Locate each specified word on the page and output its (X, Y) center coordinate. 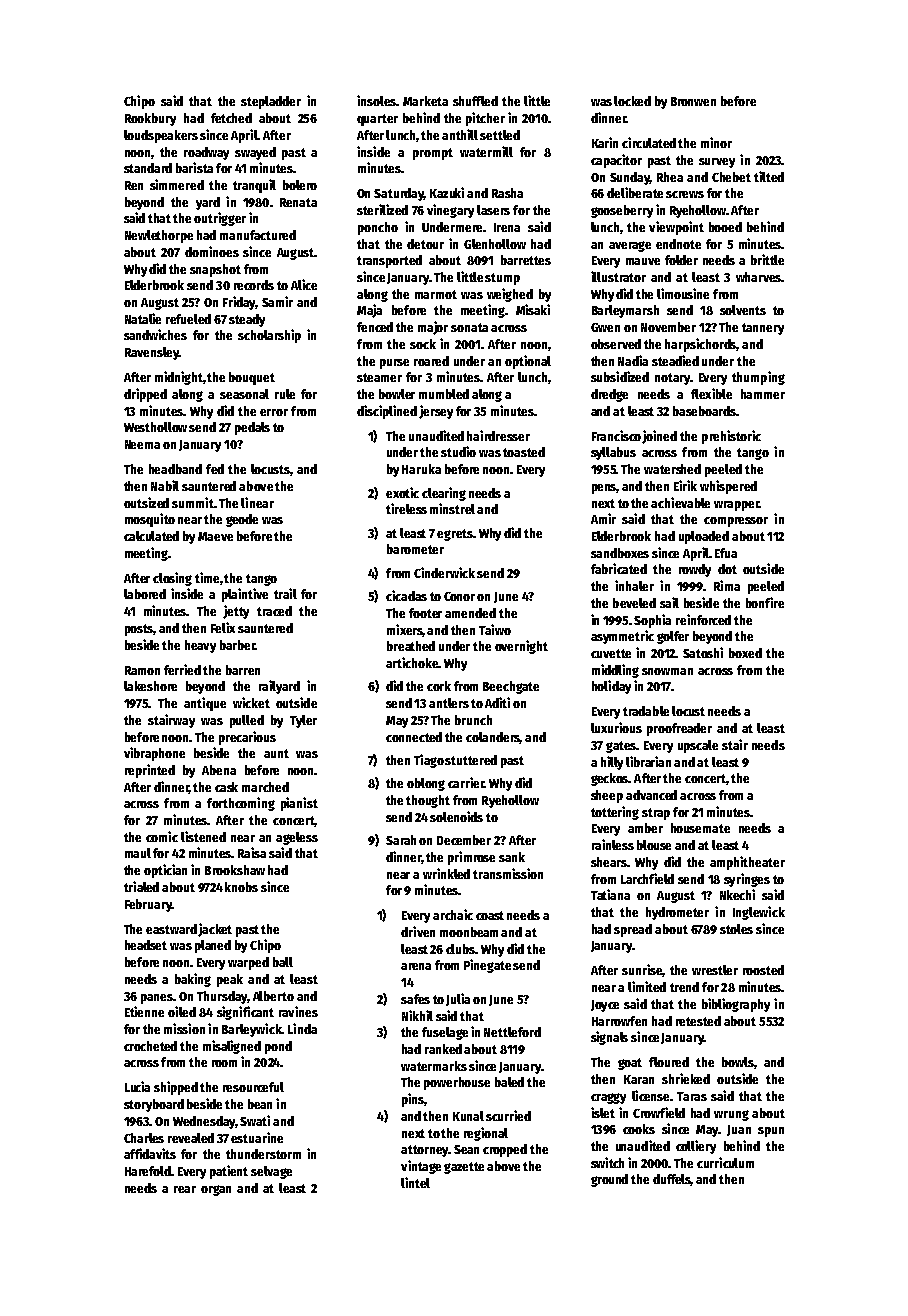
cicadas (406, 595)
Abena (219, 770)
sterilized (382, 209)
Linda (302, 1028)
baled (509, 1082)
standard (148, 168)
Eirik (685, 485)
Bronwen (693, 101)
